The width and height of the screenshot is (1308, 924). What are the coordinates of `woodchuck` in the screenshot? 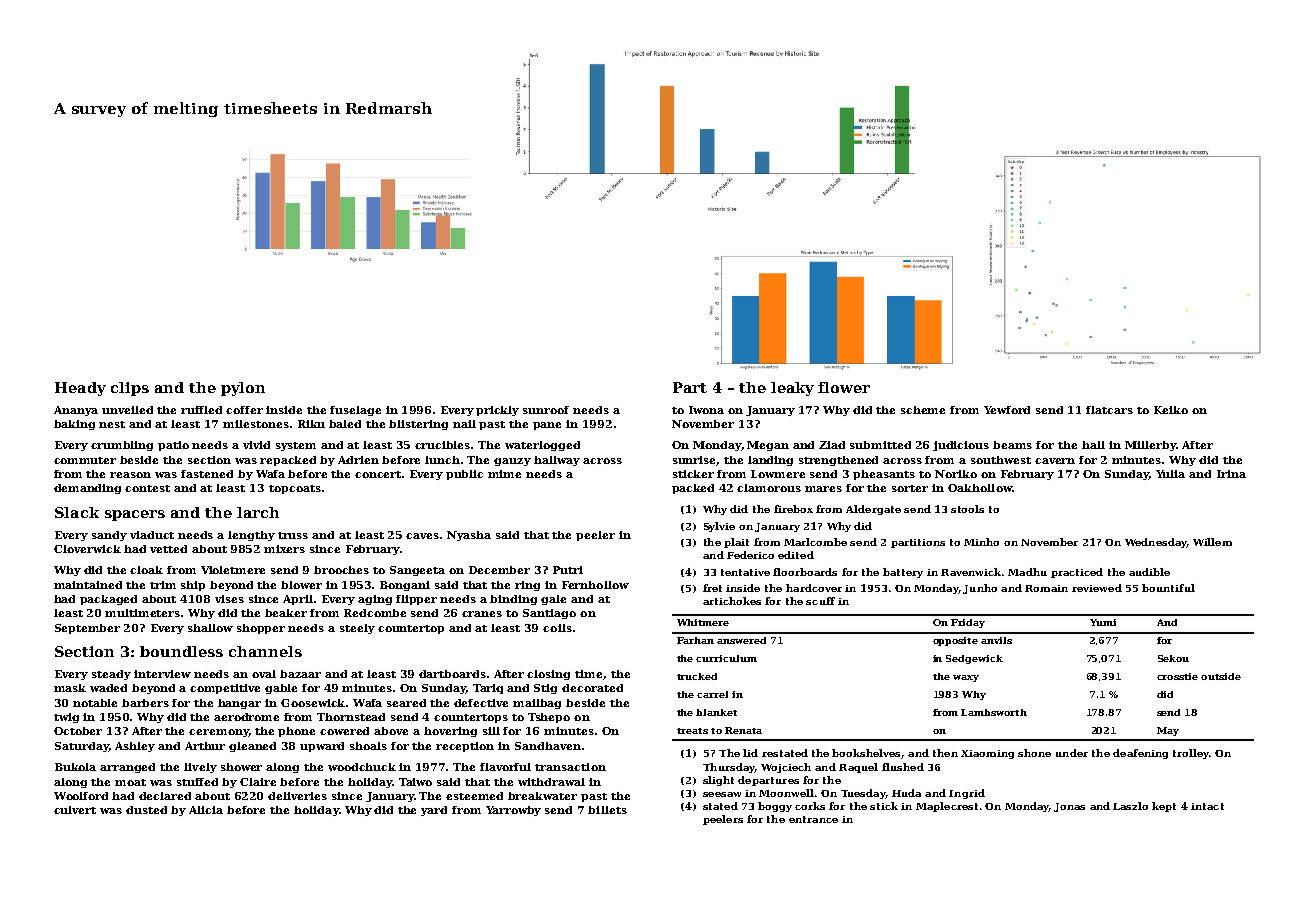 It's located at (362, 767).
